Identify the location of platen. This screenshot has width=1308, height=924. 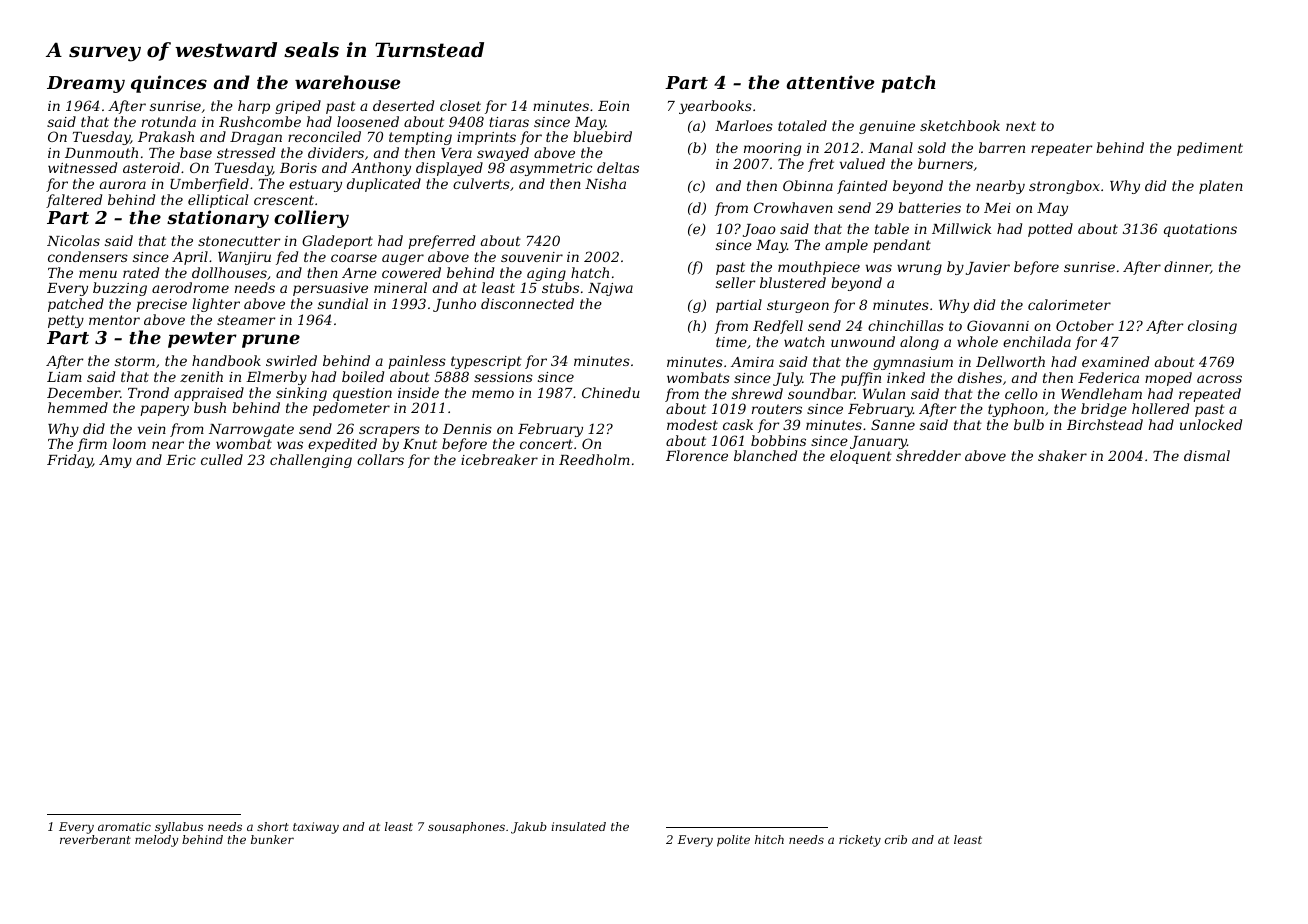
(1221, 187).
